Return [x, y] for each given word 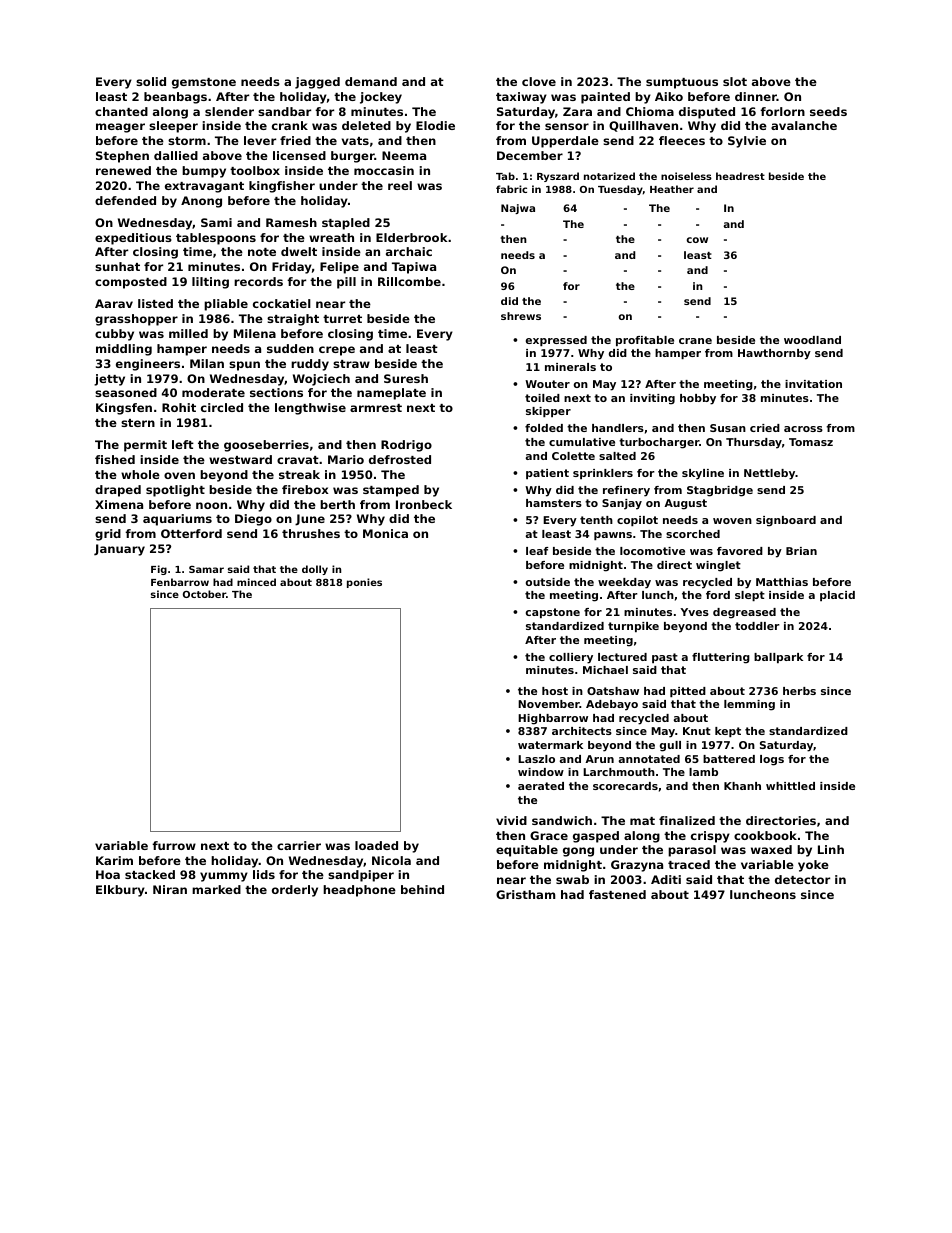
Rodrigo [406, 446]
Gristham [525, 894]
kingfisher [282, 187]
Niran [170, 889]
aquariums [177, 520]
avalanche [804, 125]
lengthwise [310, 409]
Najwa [518, 209]
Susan [728, 428]
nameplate [391, 394]
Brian [801, 551]
